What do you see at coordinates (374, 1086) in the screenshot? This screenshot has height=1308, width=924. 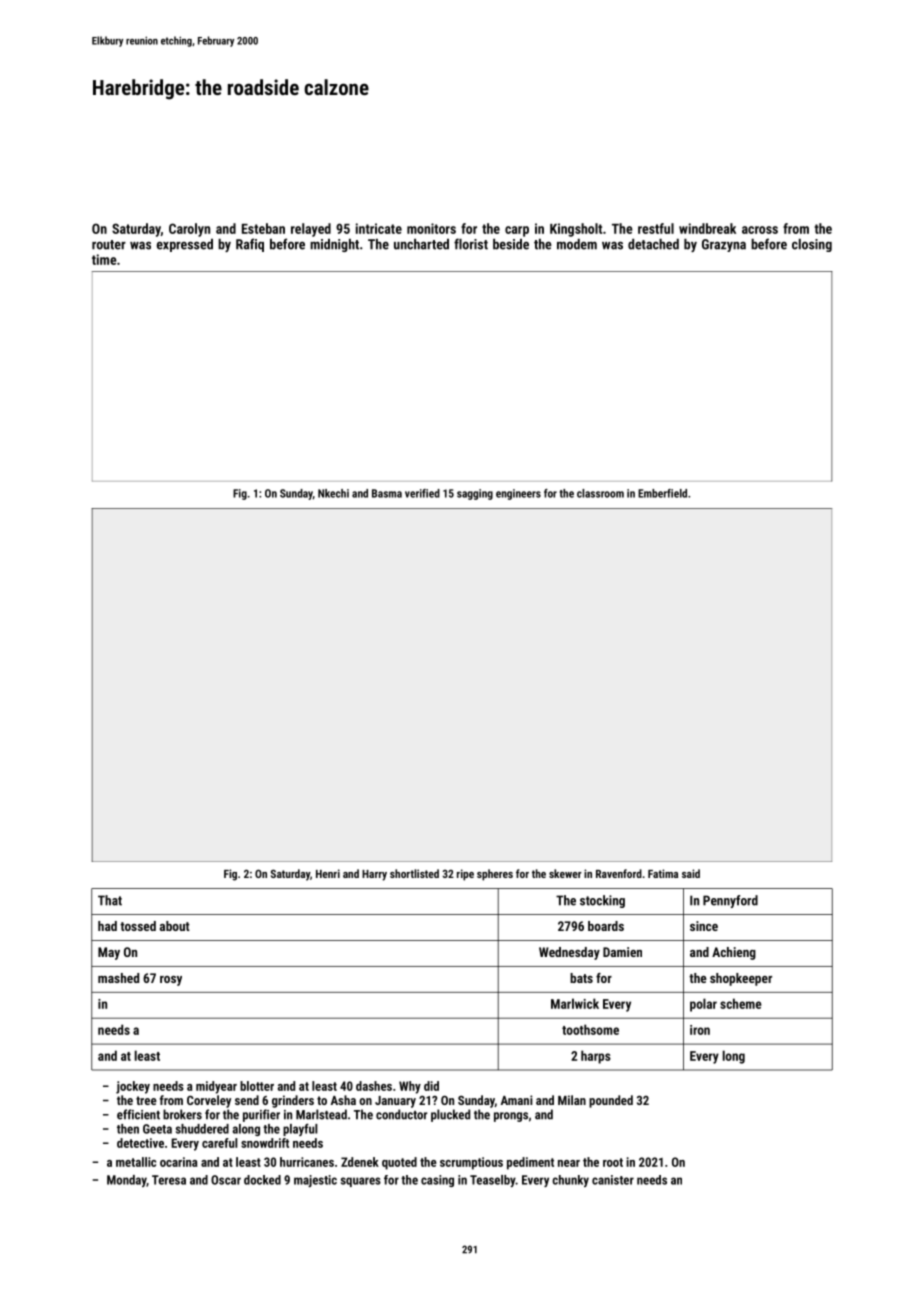 I see `dashes` at bounding box center [374, 1086].
